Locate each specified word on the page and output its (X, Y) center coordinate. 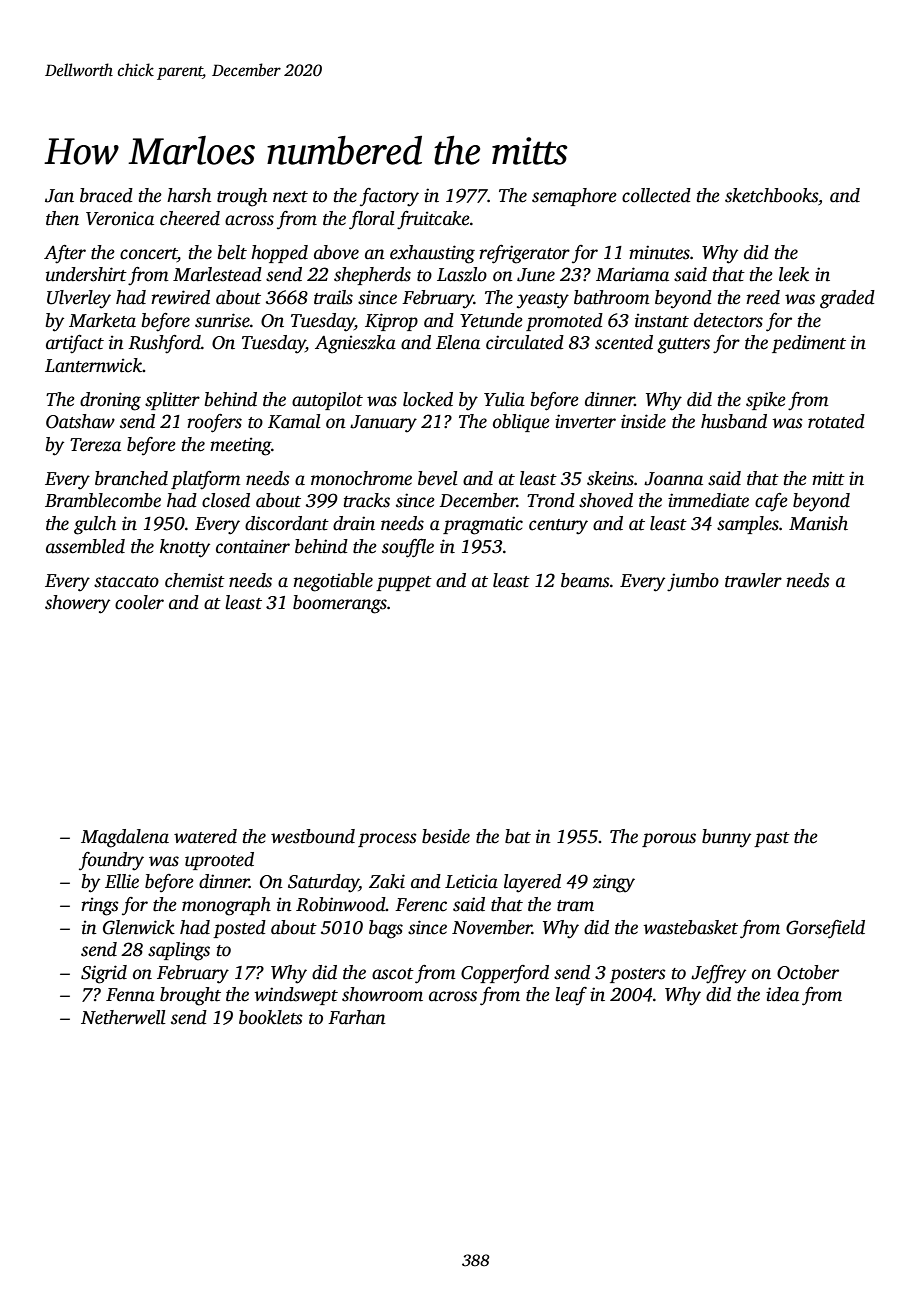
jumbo (693, 582)
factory (389, 197)
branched (131, 478)
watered (205, 836)
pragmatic (483, 525)
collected (656, 195)
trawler (753, 580)
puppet (404, 583)
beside (446, 836)
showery (77, 604)
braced (106, 195)
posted (239, 929)
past (772, 839)
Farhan (357, 1017)
